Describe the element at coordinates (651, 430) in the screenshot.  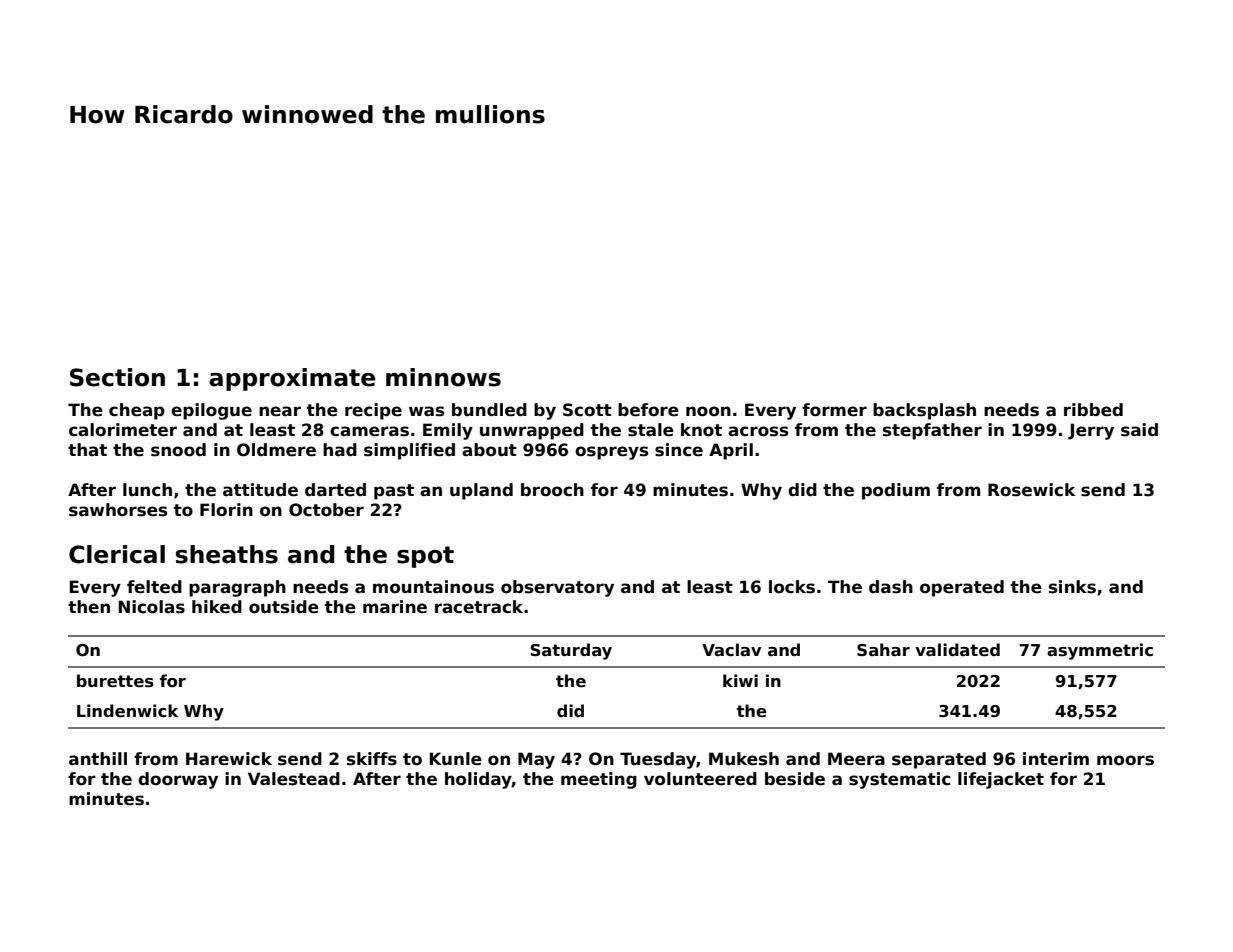
I see `stale` at that location.
